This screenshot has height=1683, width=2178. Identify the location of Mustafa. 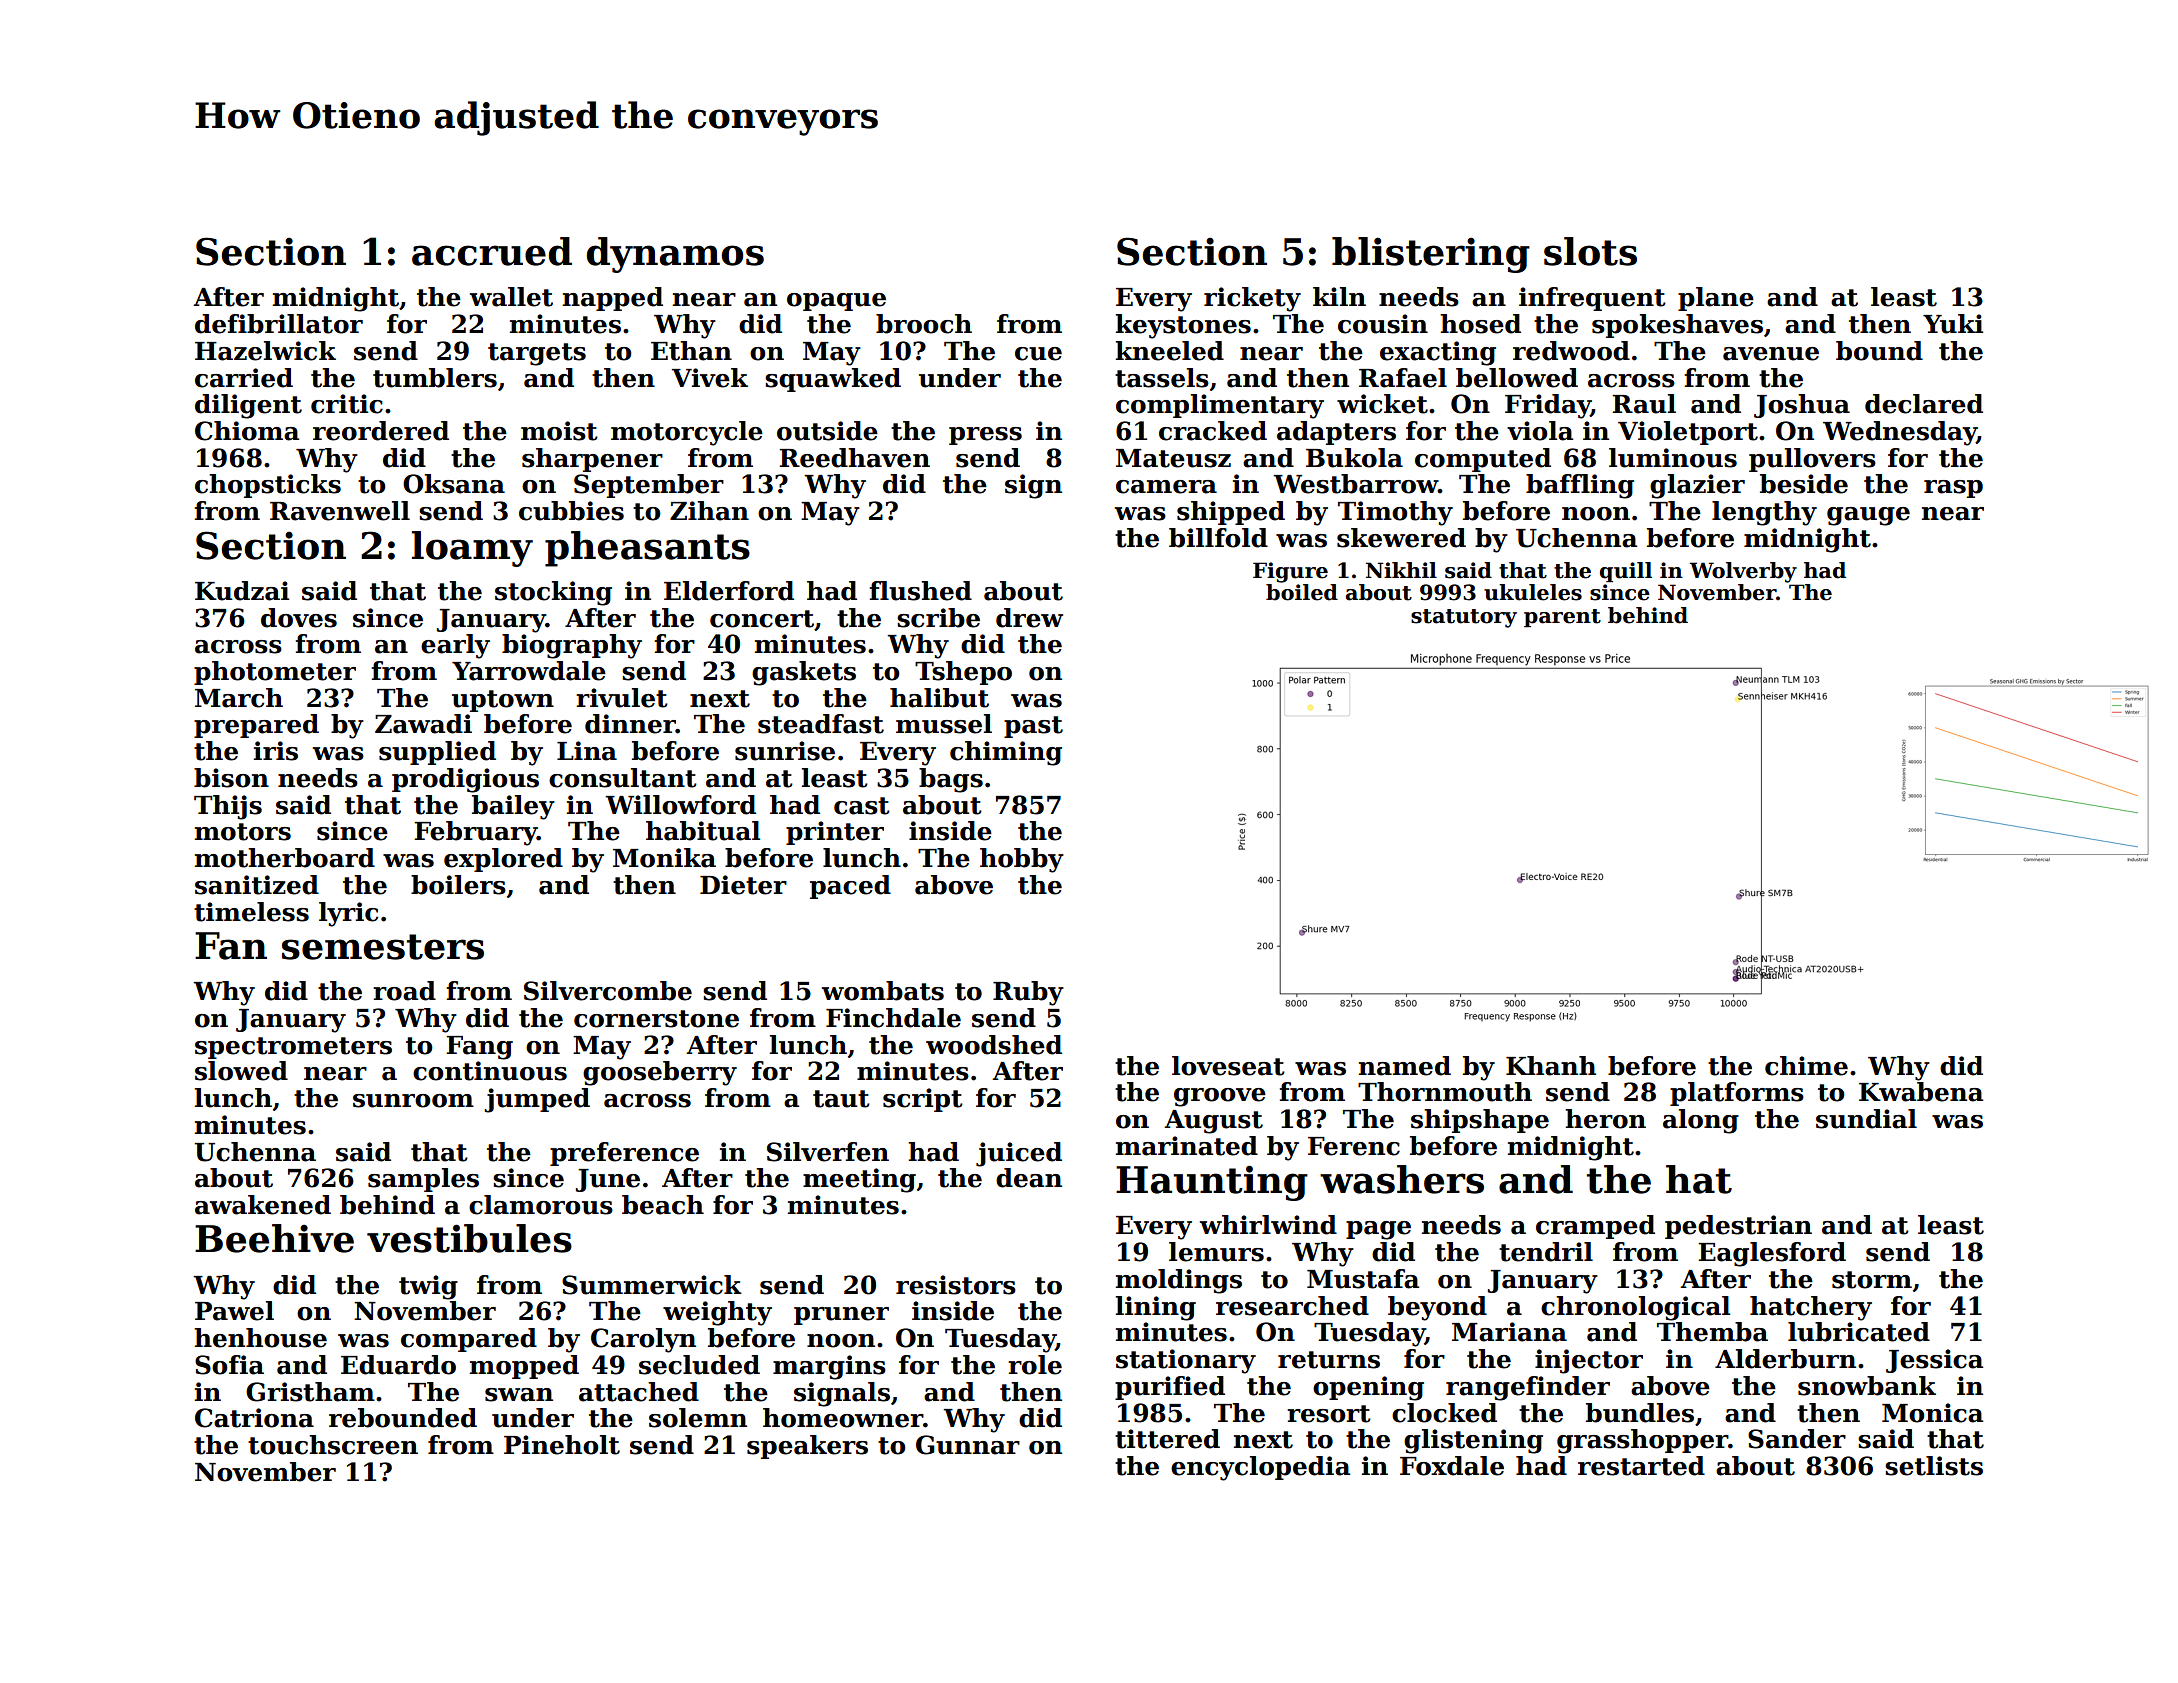
(1363, 1279).
